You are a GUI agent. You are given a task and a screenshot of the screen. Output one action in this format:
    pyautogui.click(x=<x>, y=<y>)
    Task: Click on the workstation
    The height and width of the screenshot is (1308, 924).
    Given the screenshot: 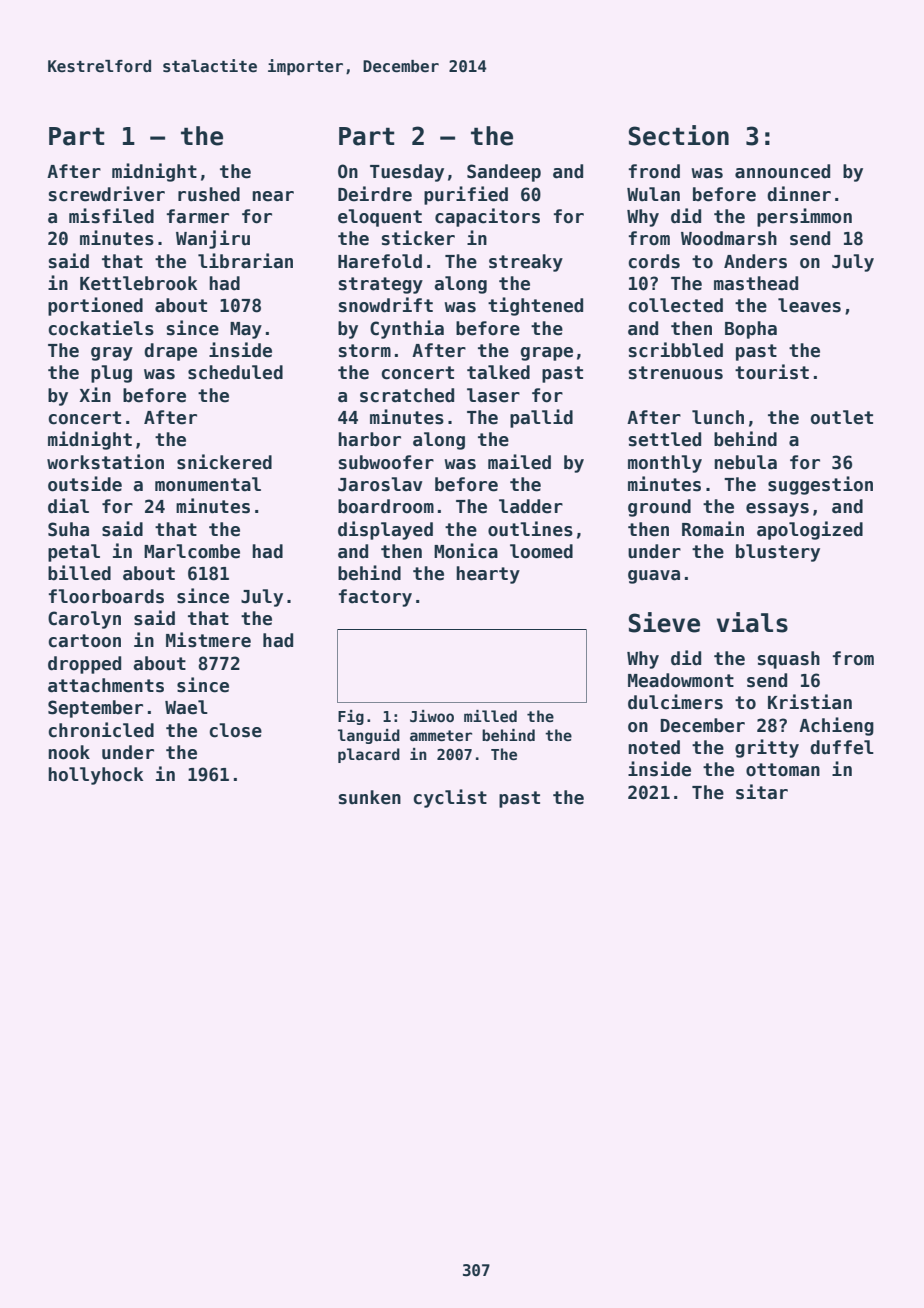 What is the action you would take?
    pyautogui.click(x=105, y=462)
